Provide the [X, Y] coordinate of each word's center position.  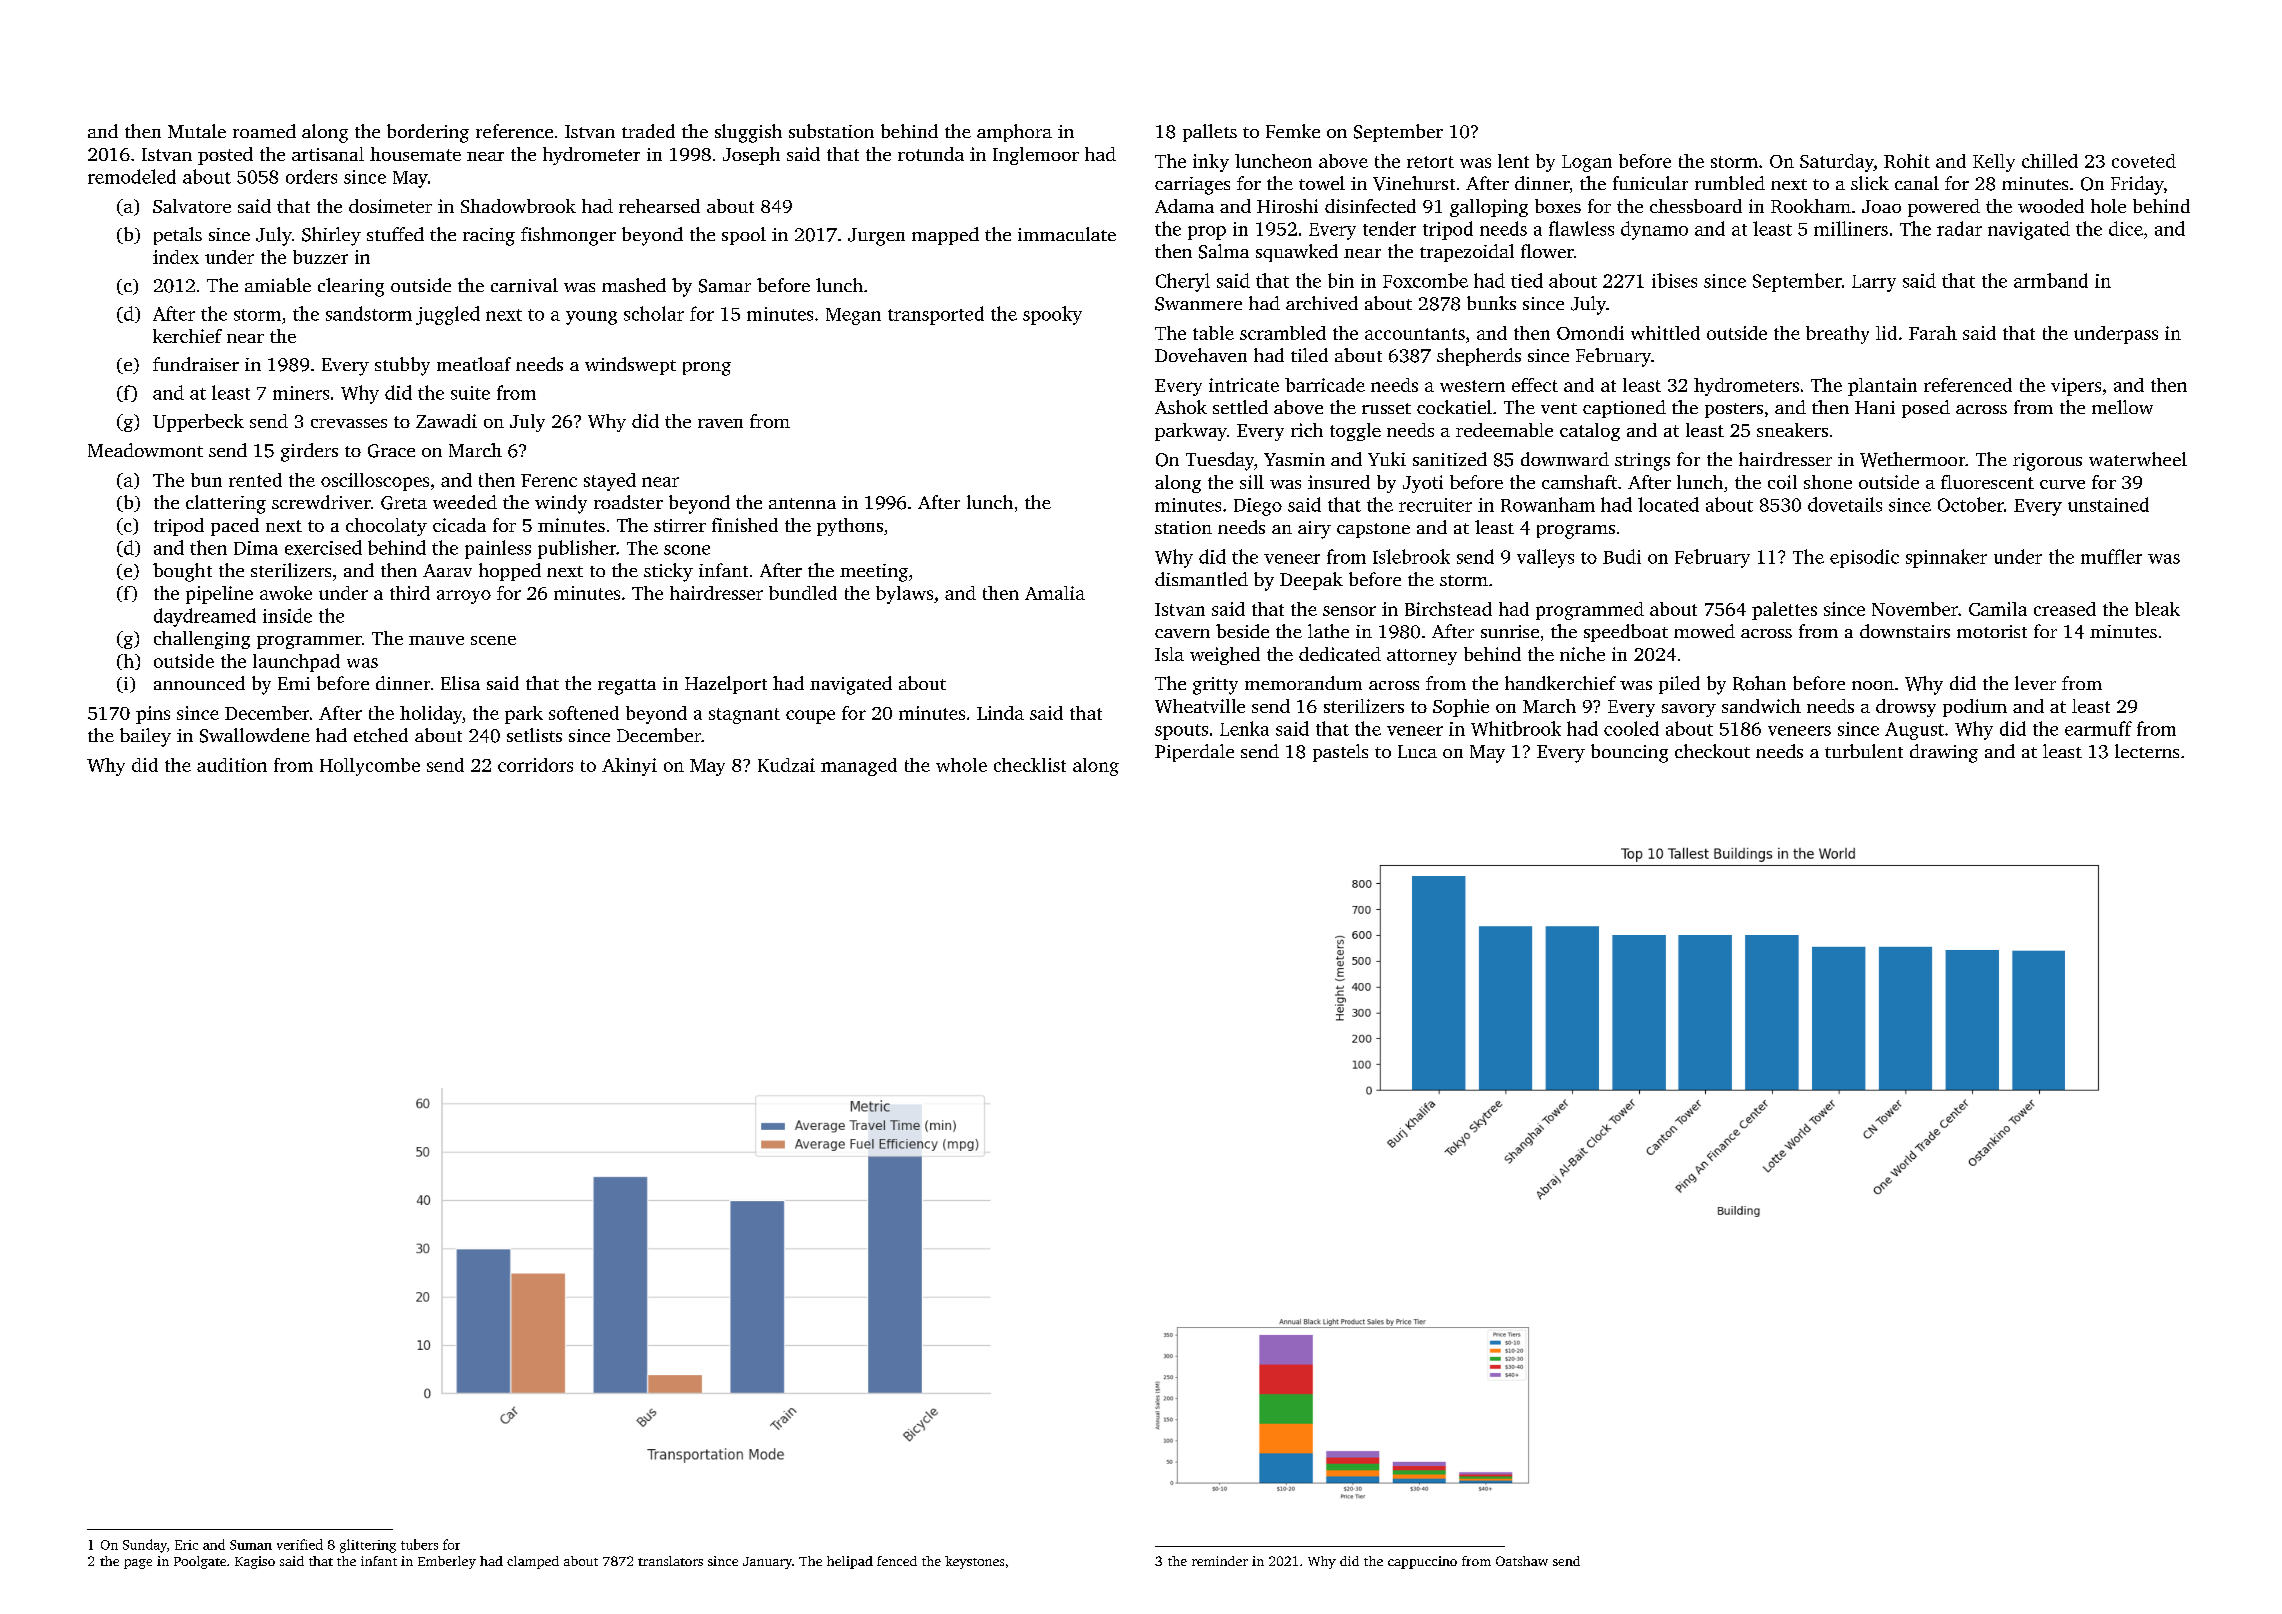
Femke [1293, 131]
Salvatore [192, 206]
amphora [1014, 133]
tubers [419, 1544]
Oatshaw [1522, 1561]
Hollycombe [370, 767]
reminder [1220, 1561]
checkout [1712, 751]
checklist [1030, 765]
